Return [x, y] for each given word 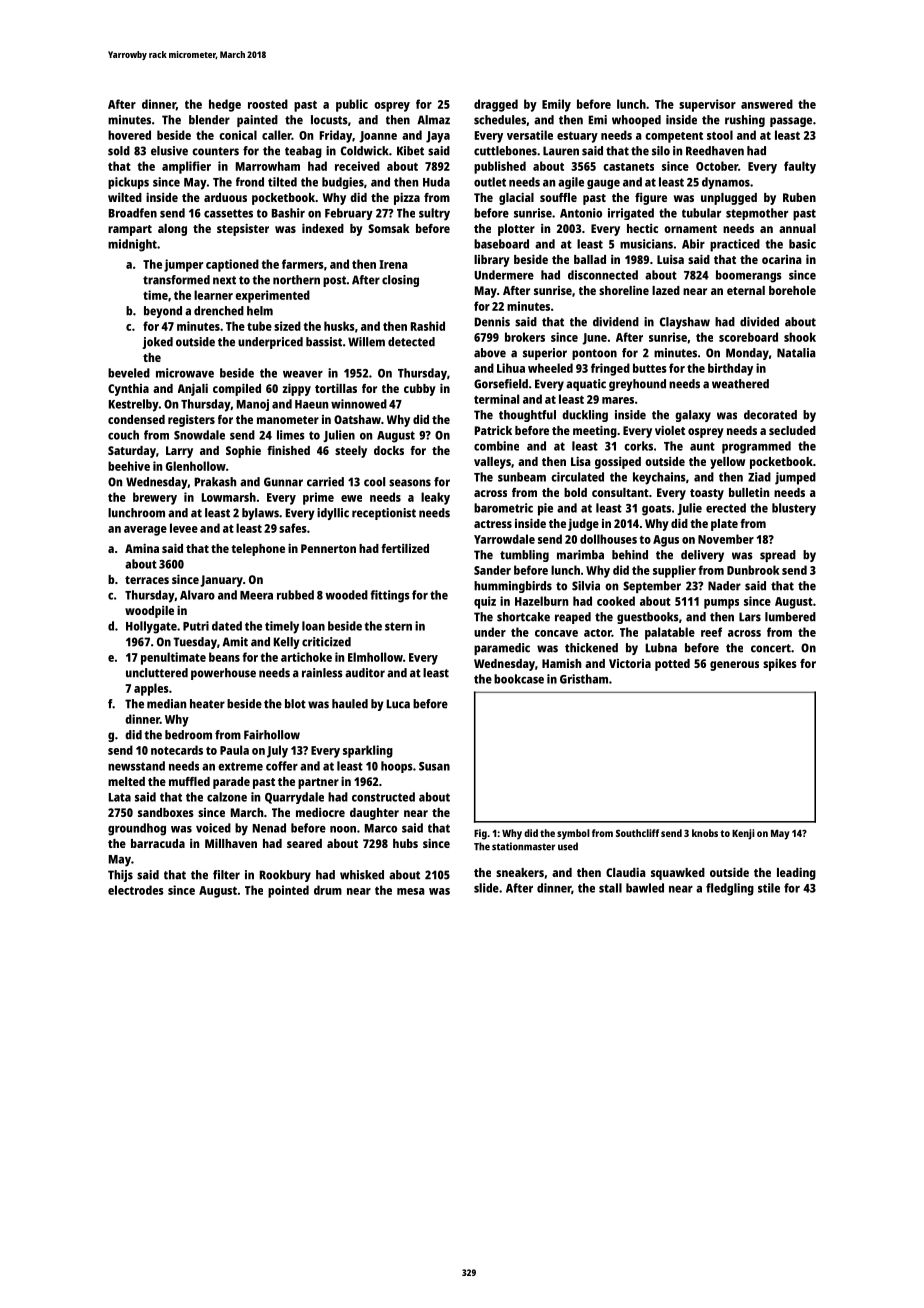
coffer [282, 766]
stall [610, 888]
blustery [794, 509]
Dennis [492, 322]
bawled [645, 888]
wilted [125, 197]
